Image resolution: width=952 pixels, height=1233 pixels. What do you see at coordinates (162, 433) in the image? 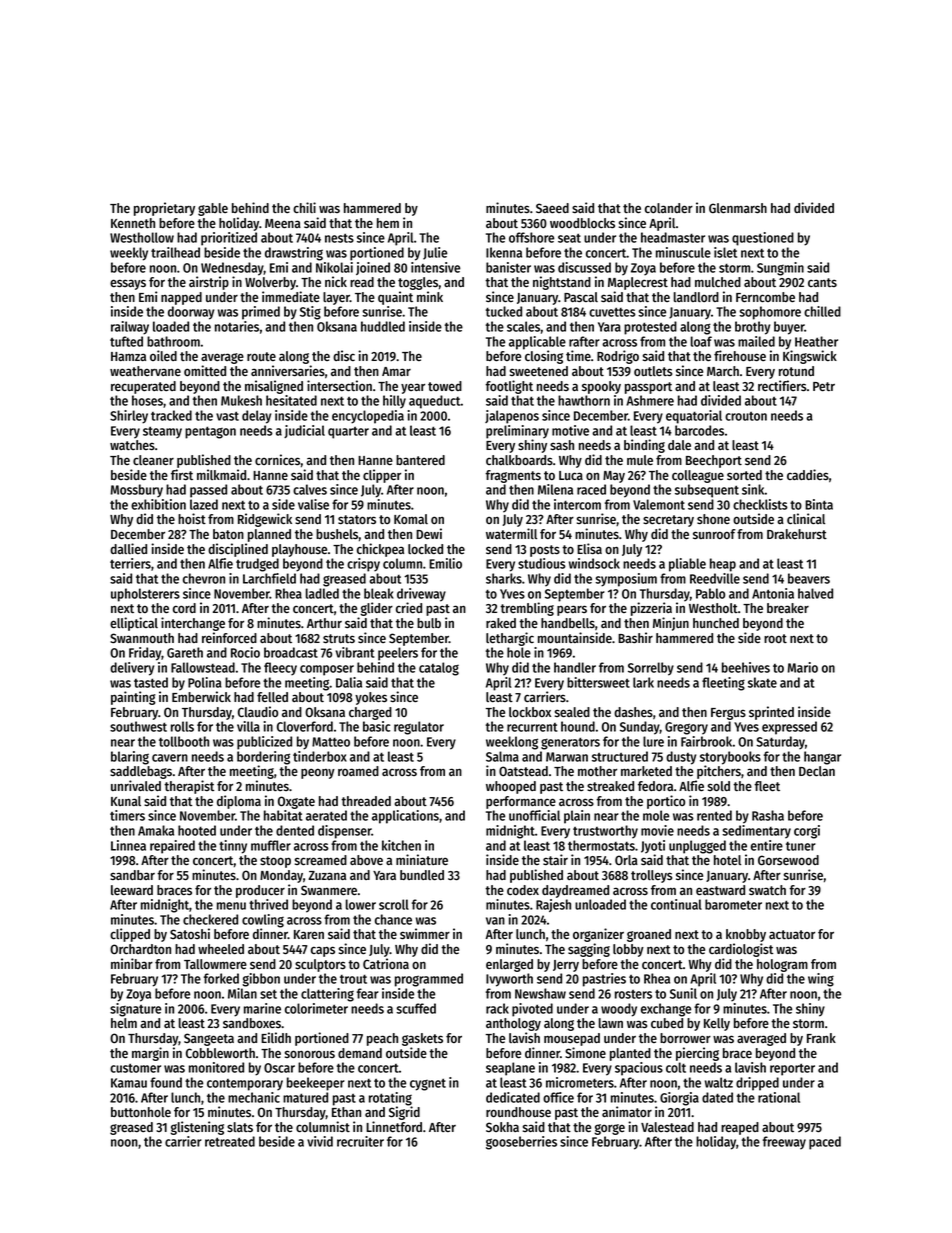
I see `steamy` at bounding box center [162, 433].
